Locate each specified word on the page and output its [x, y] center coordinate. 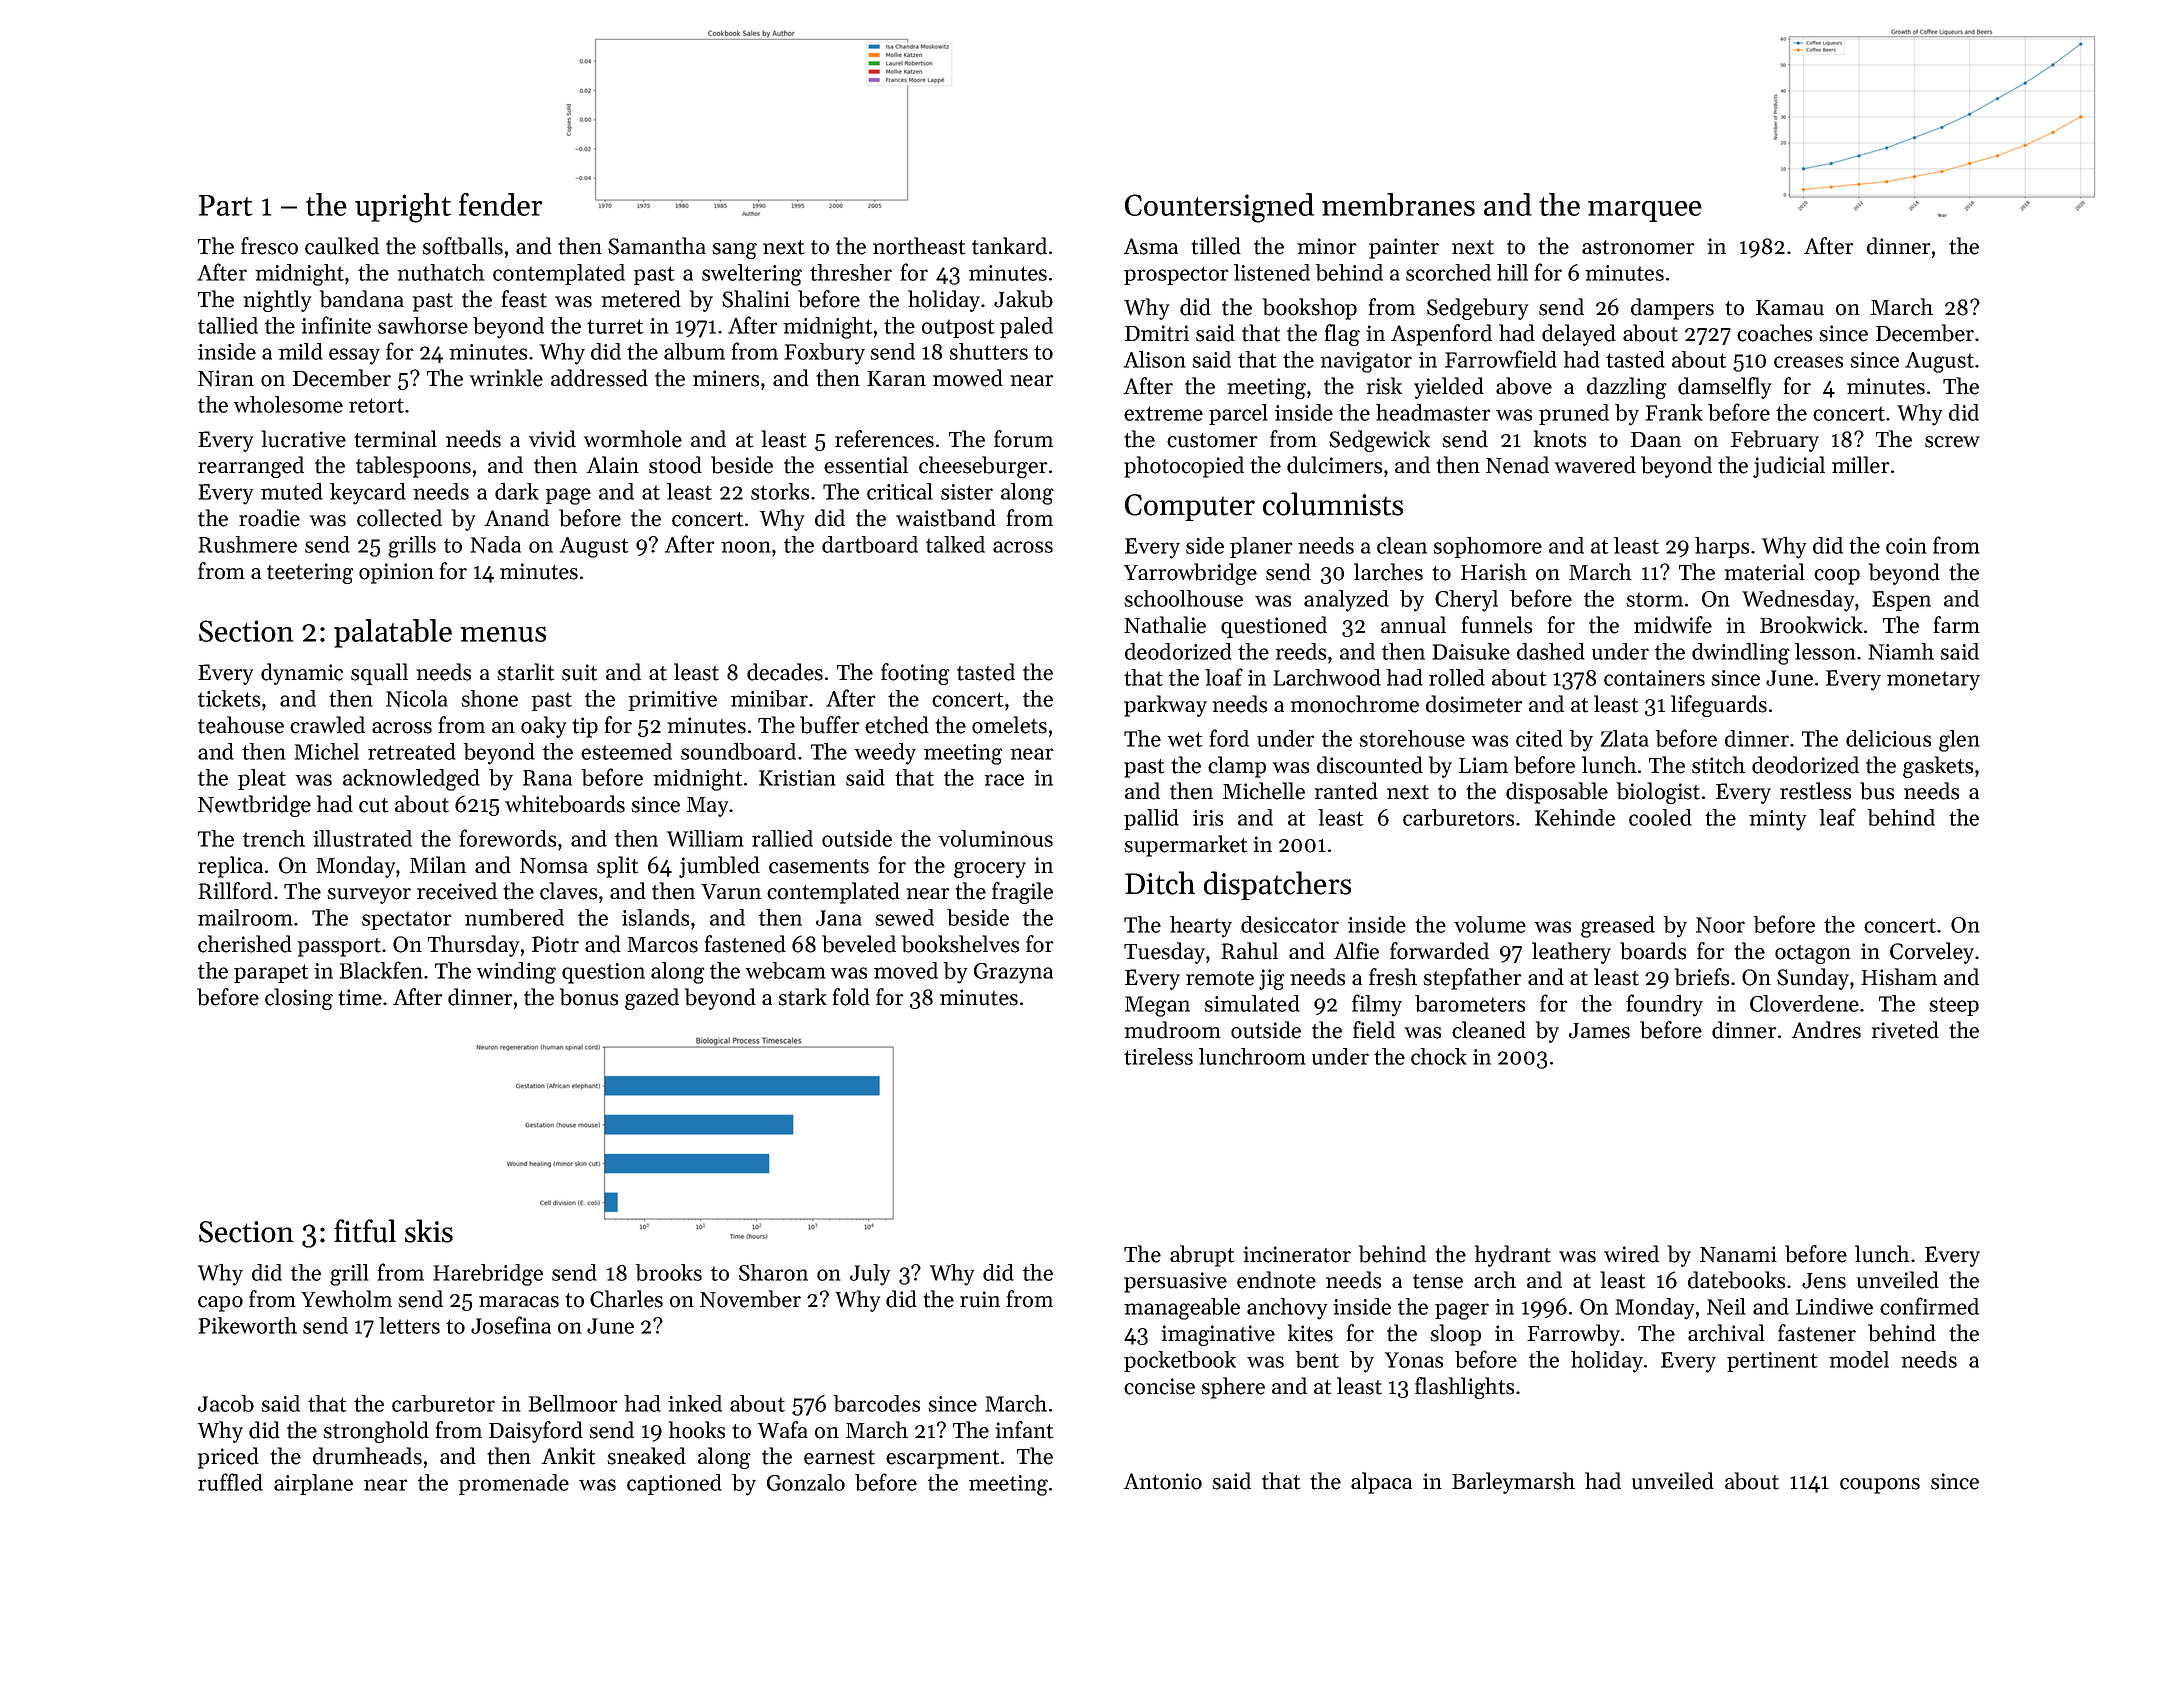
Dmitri [1157, 333]
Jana [839, 918]
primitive [673, 701]
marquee [1645, 211]
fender [501, 204]
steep [1954, 1006]
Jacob [226, 1403]
